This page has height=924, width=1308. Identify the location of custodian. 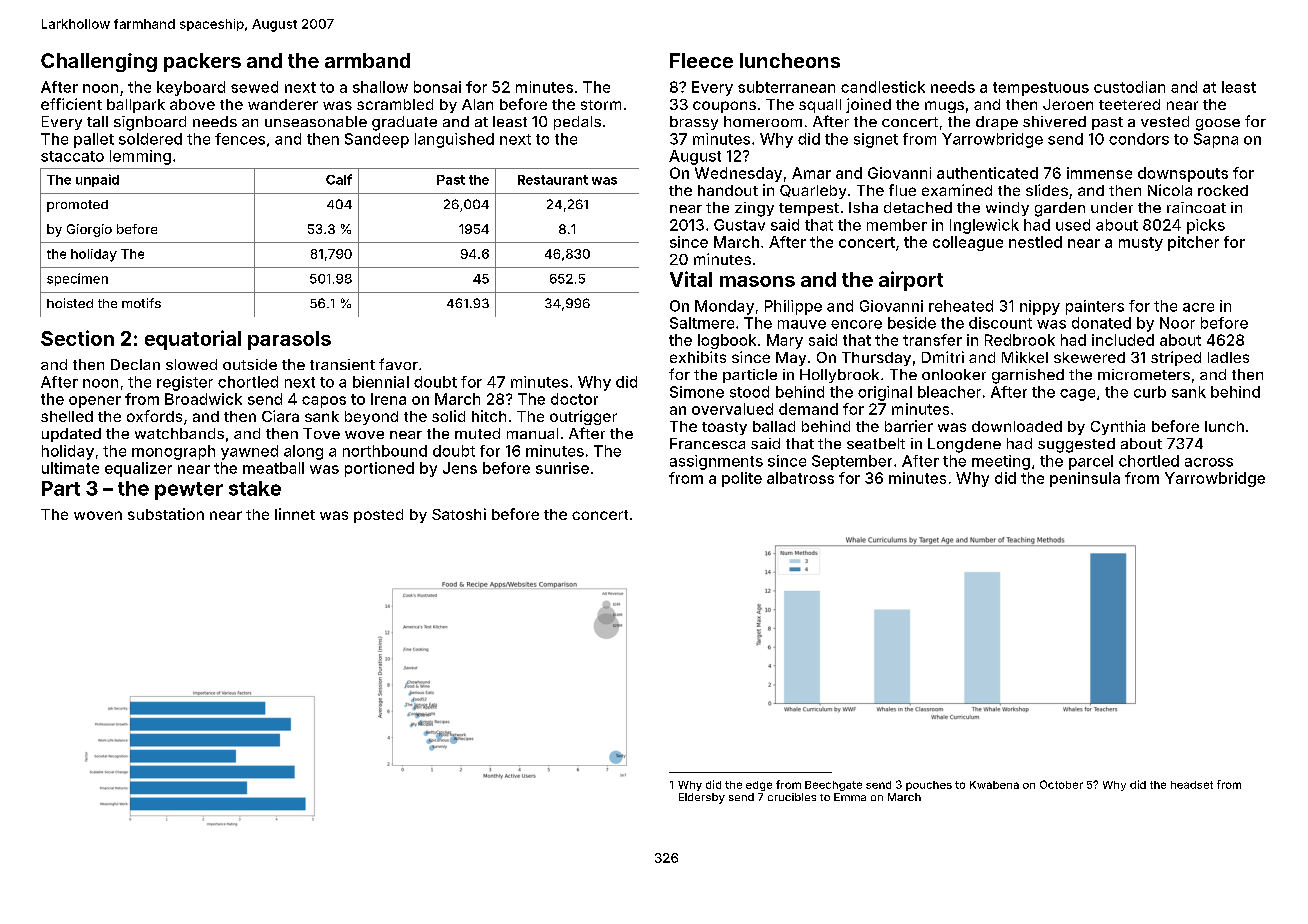
(1129, 87).
